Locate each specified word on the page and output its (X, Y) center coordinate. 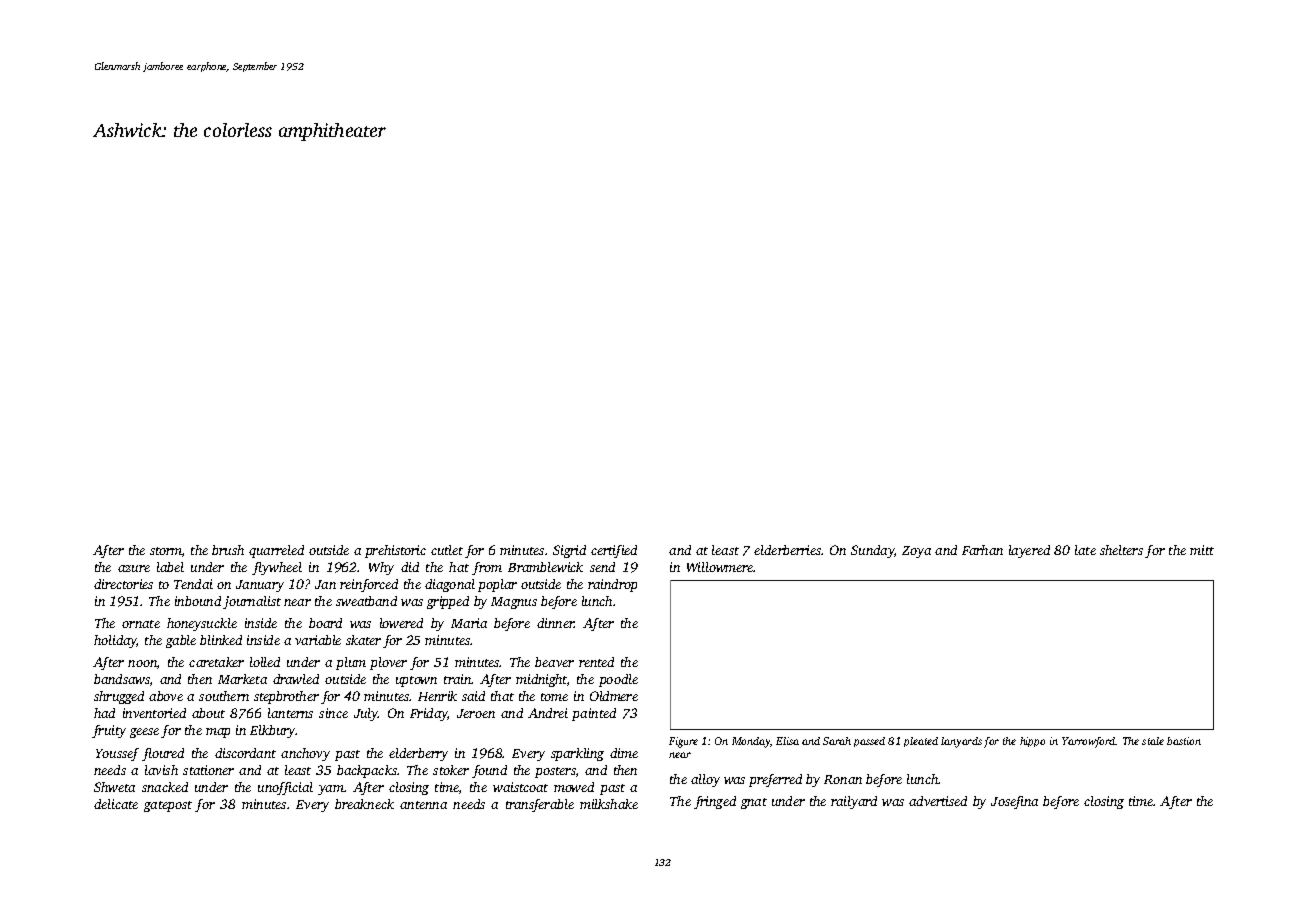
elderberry (418, 754)
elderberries (788, 550)
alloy (705, 780)
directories (123, 584)
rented (596, 662)
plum (351, 663)
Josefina (1014, 802)
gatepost (168, 806)
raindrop (612, 585)
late (1085, 550)
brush (228, 550)
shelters (1121, 550)
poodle (618, 680)
